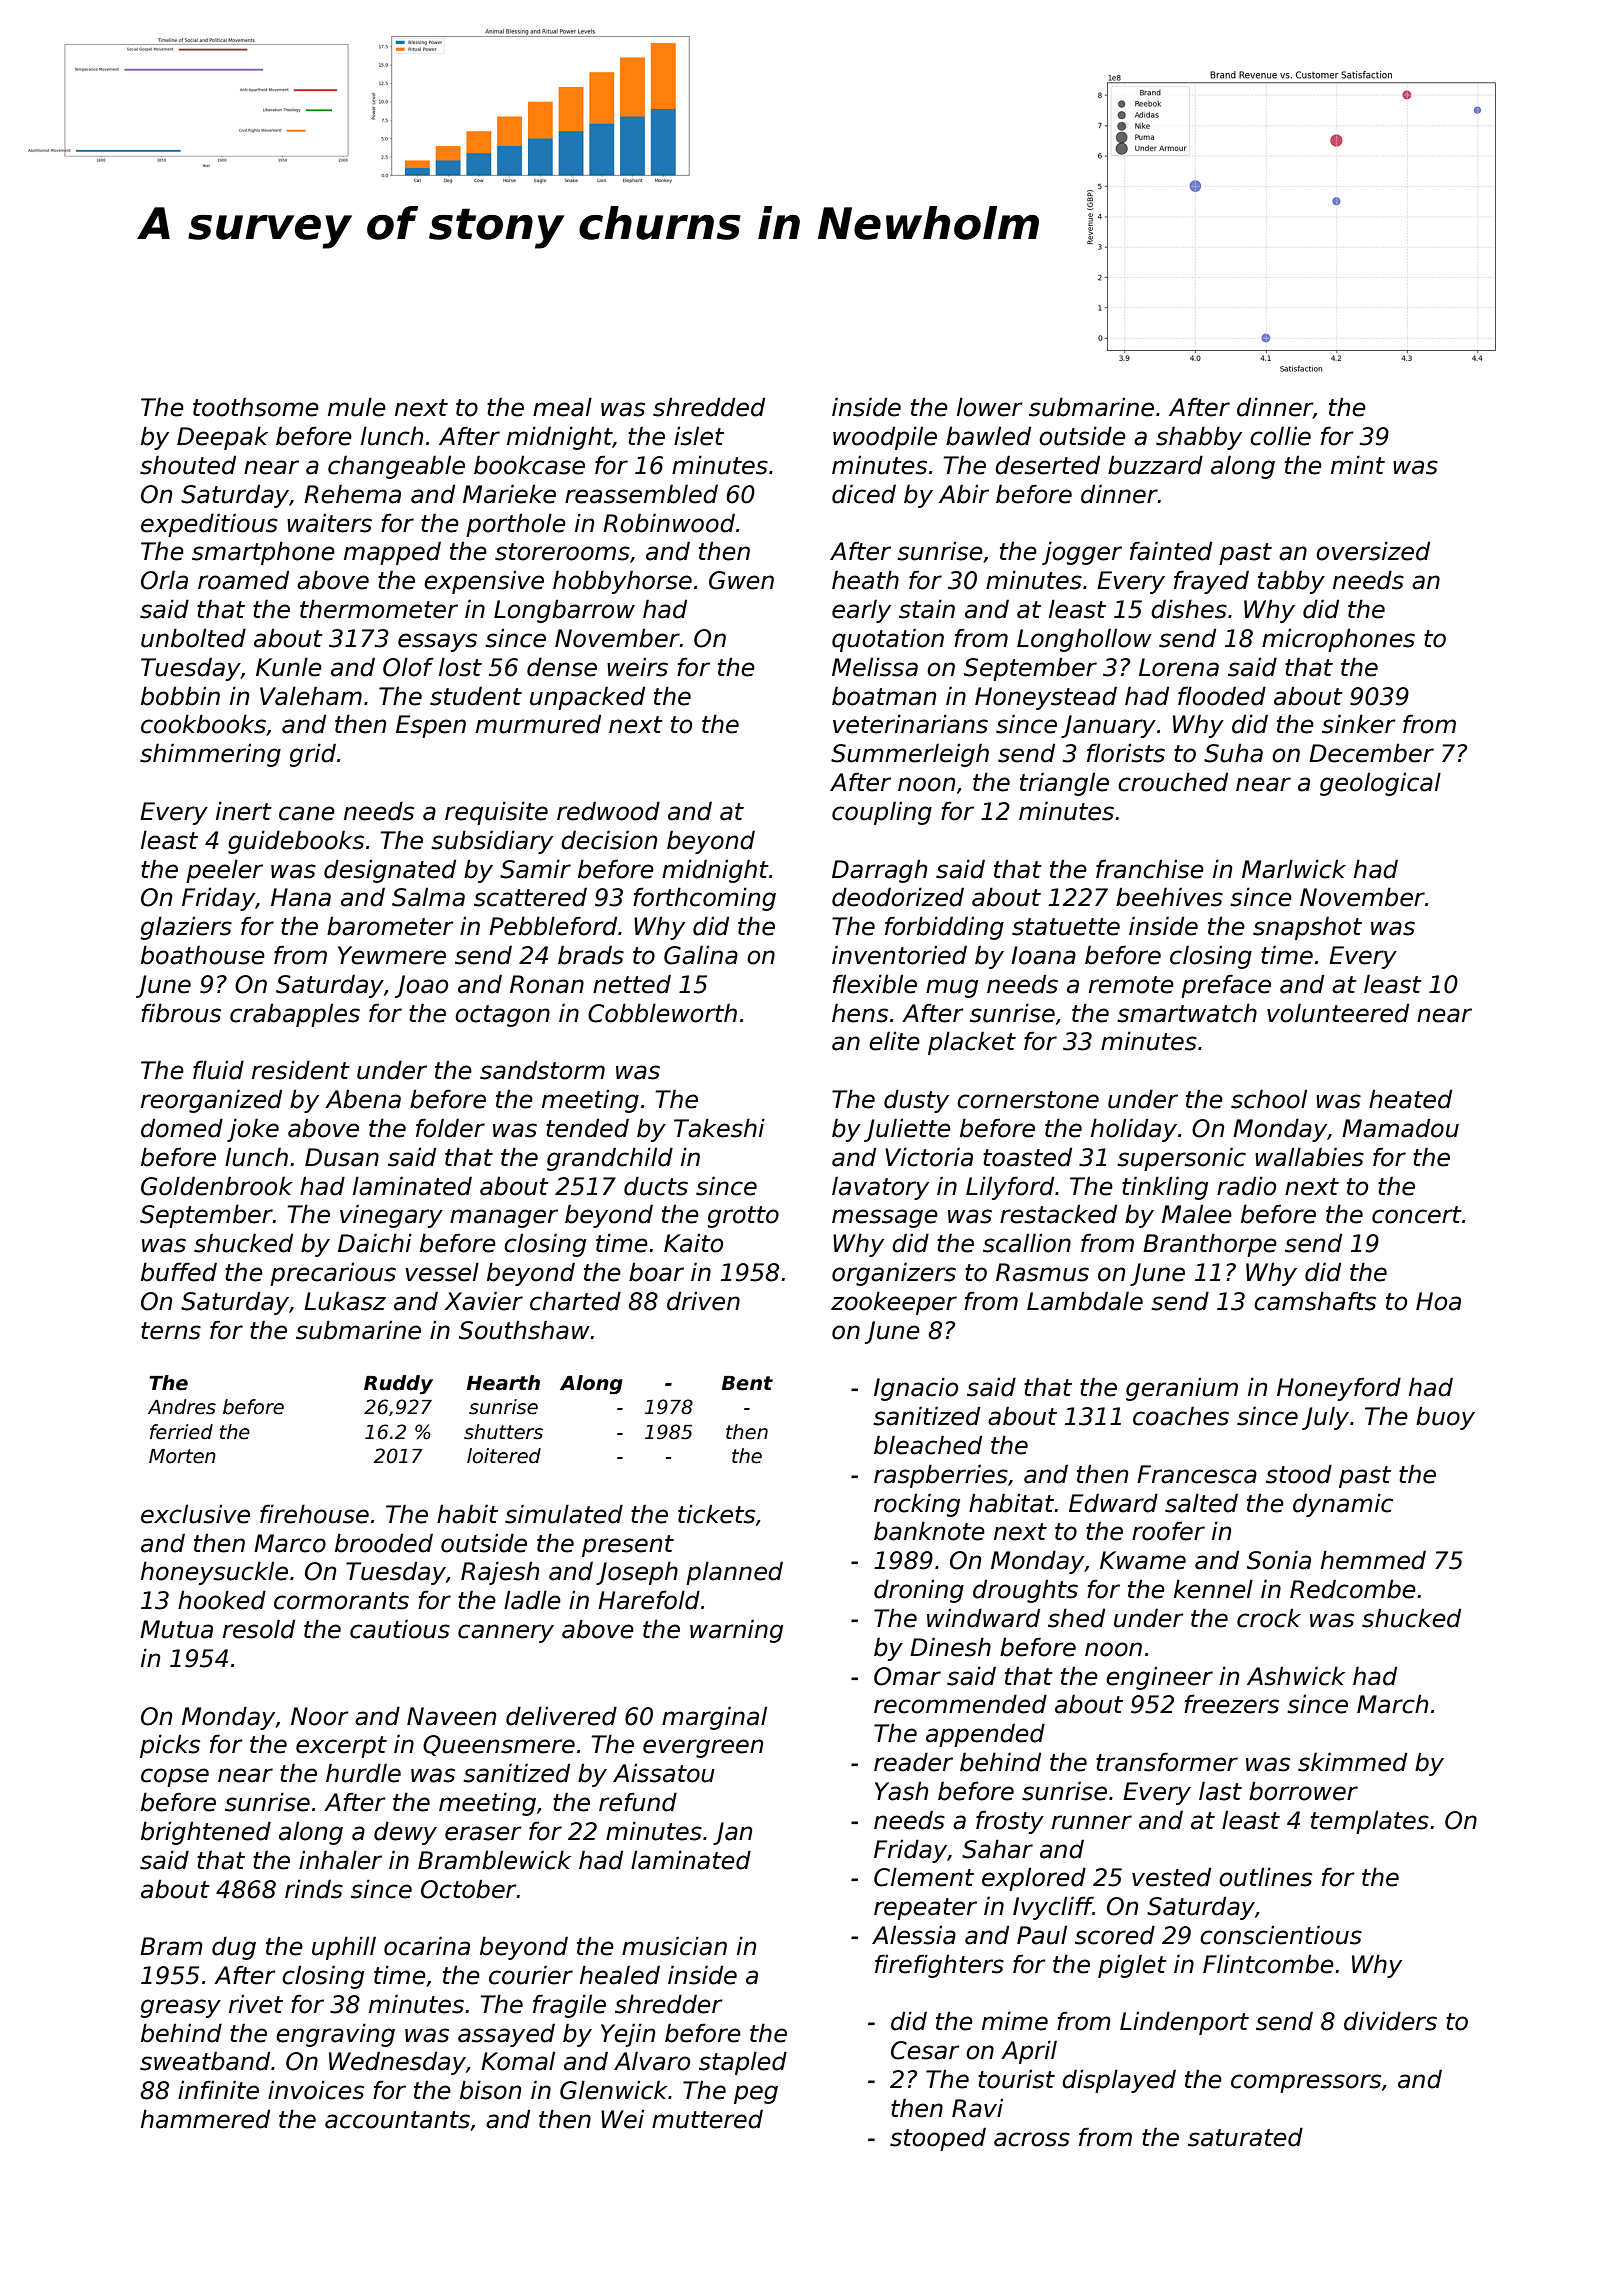  Describe the element at coordinates (860, 1013) in the page. I see `hens` at that location.
